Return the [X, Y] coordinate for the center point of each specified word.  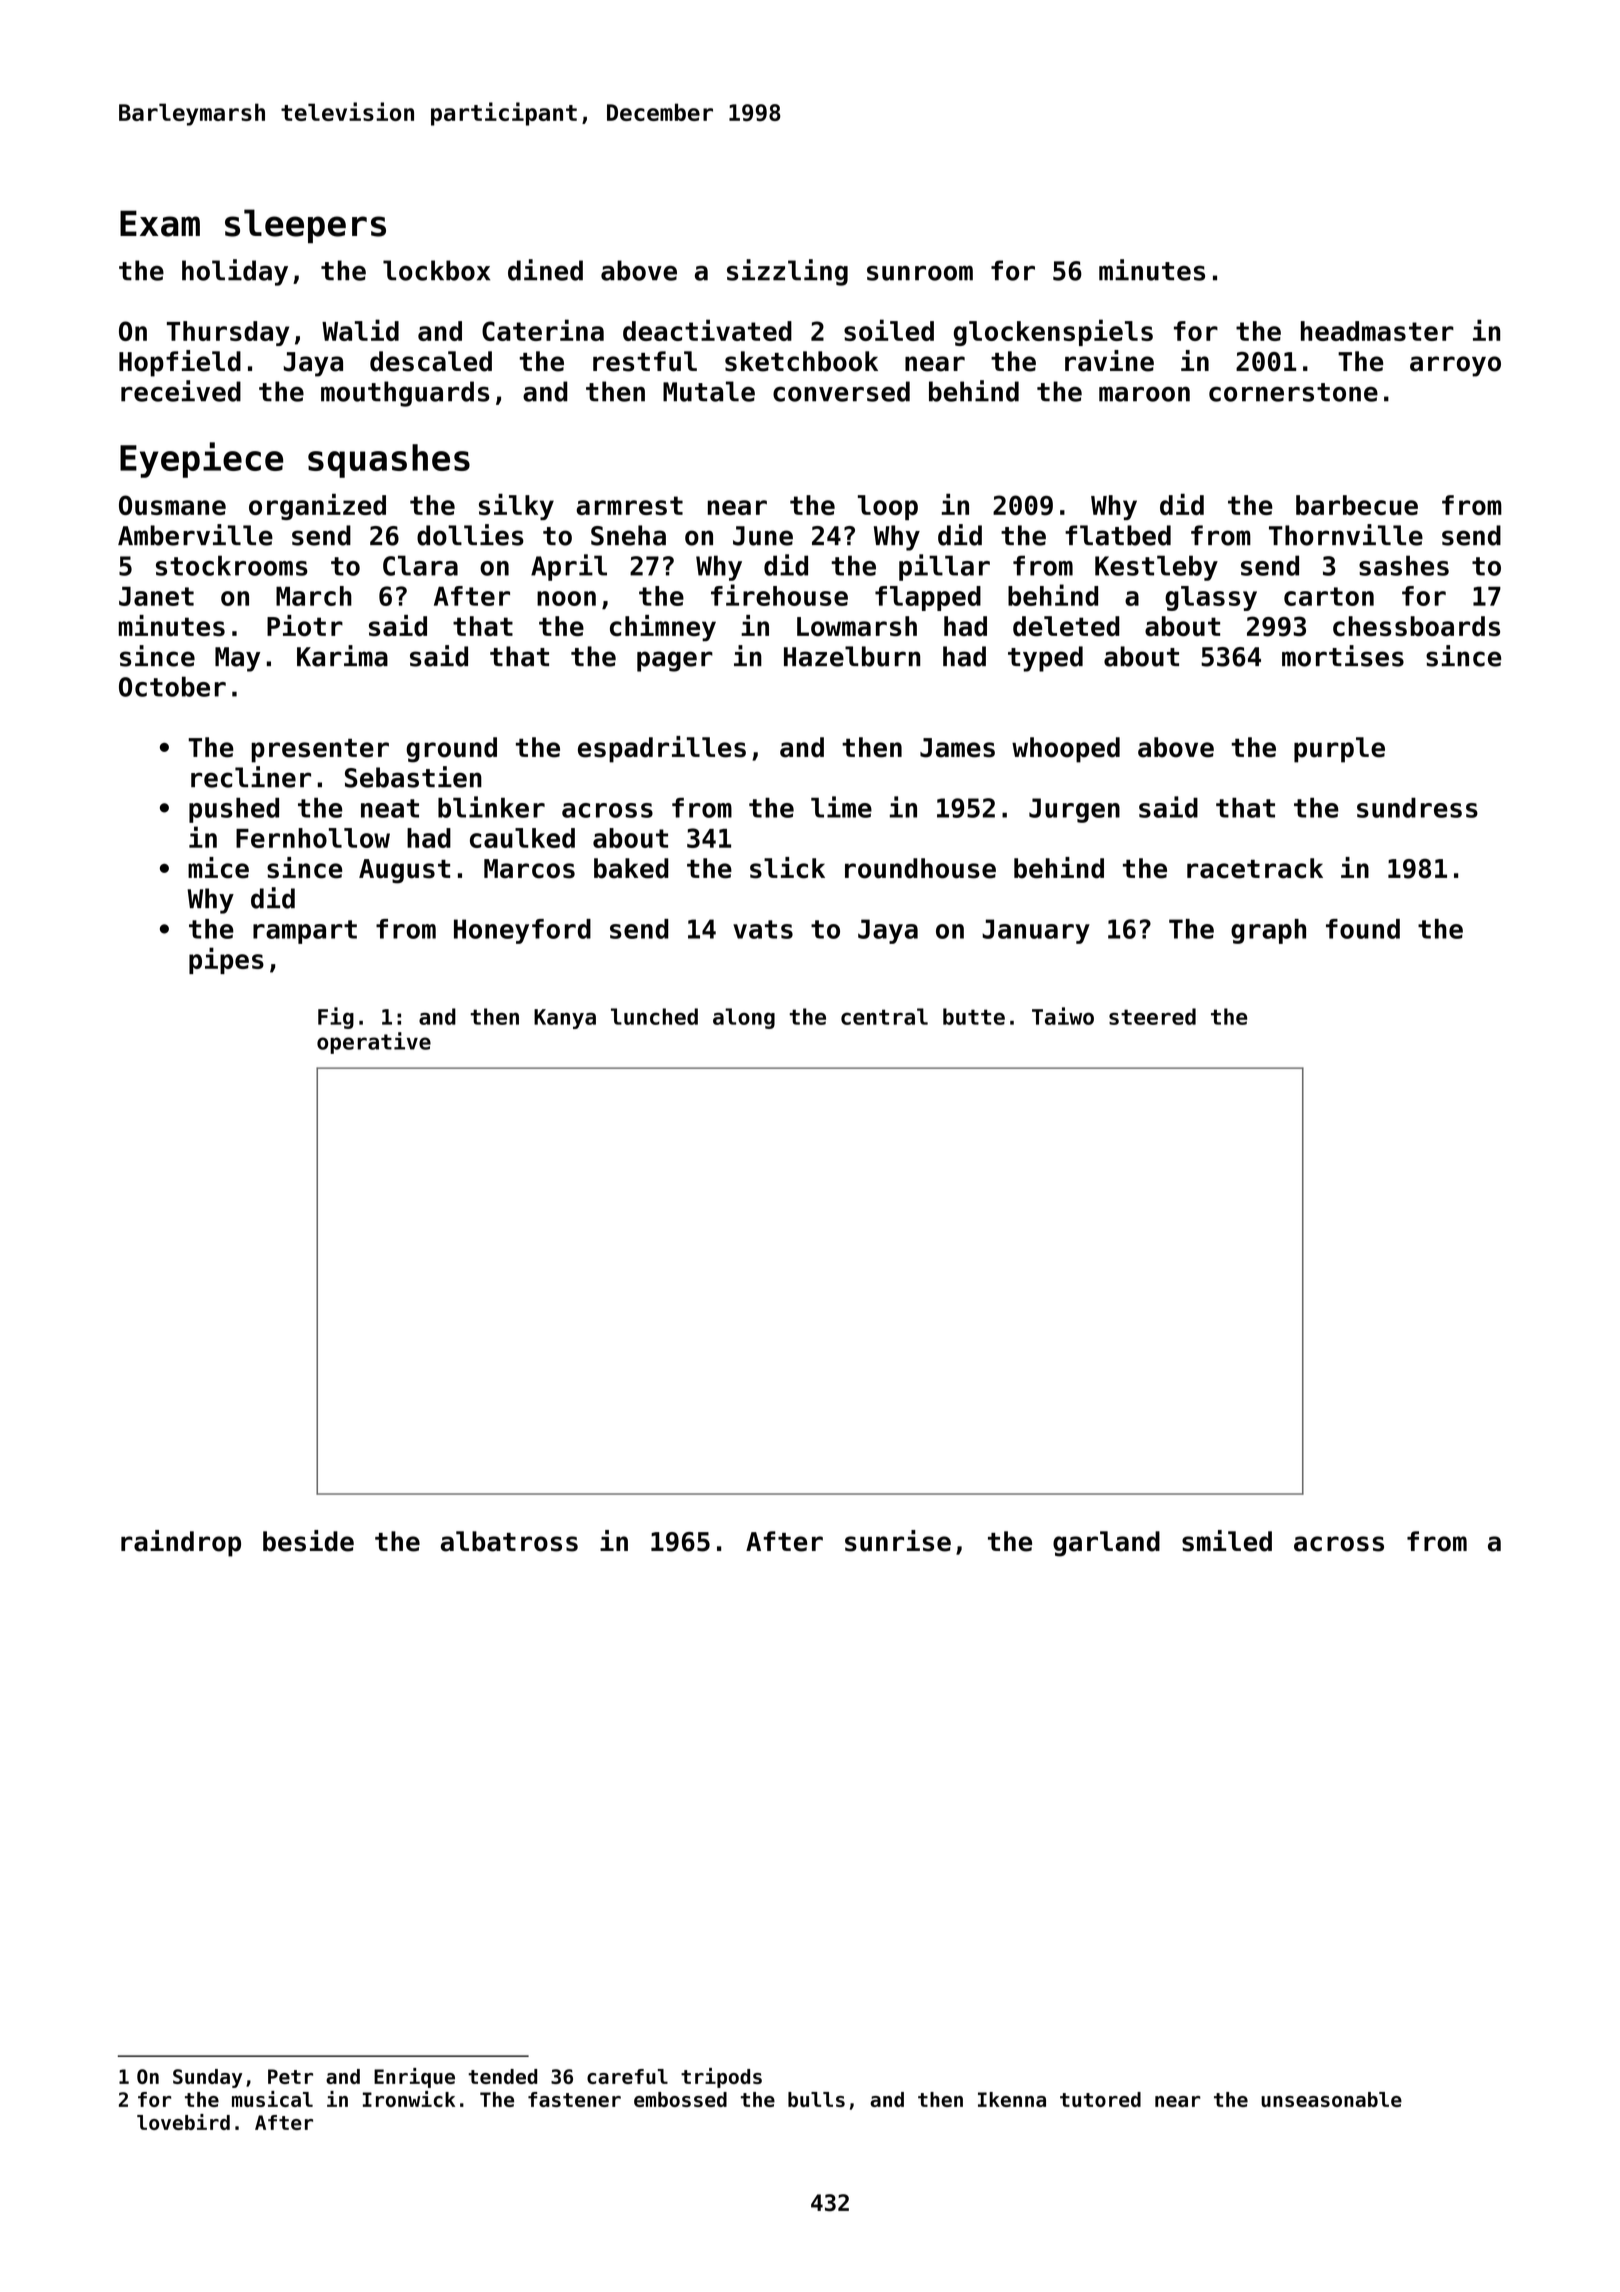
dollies [470, 535]
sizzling [787, 272]
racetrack [1255, 868]
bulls [816, 2099]
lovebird [183, 2122]
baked [631, 868]
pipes [226, 960]
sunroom [920, 273]
